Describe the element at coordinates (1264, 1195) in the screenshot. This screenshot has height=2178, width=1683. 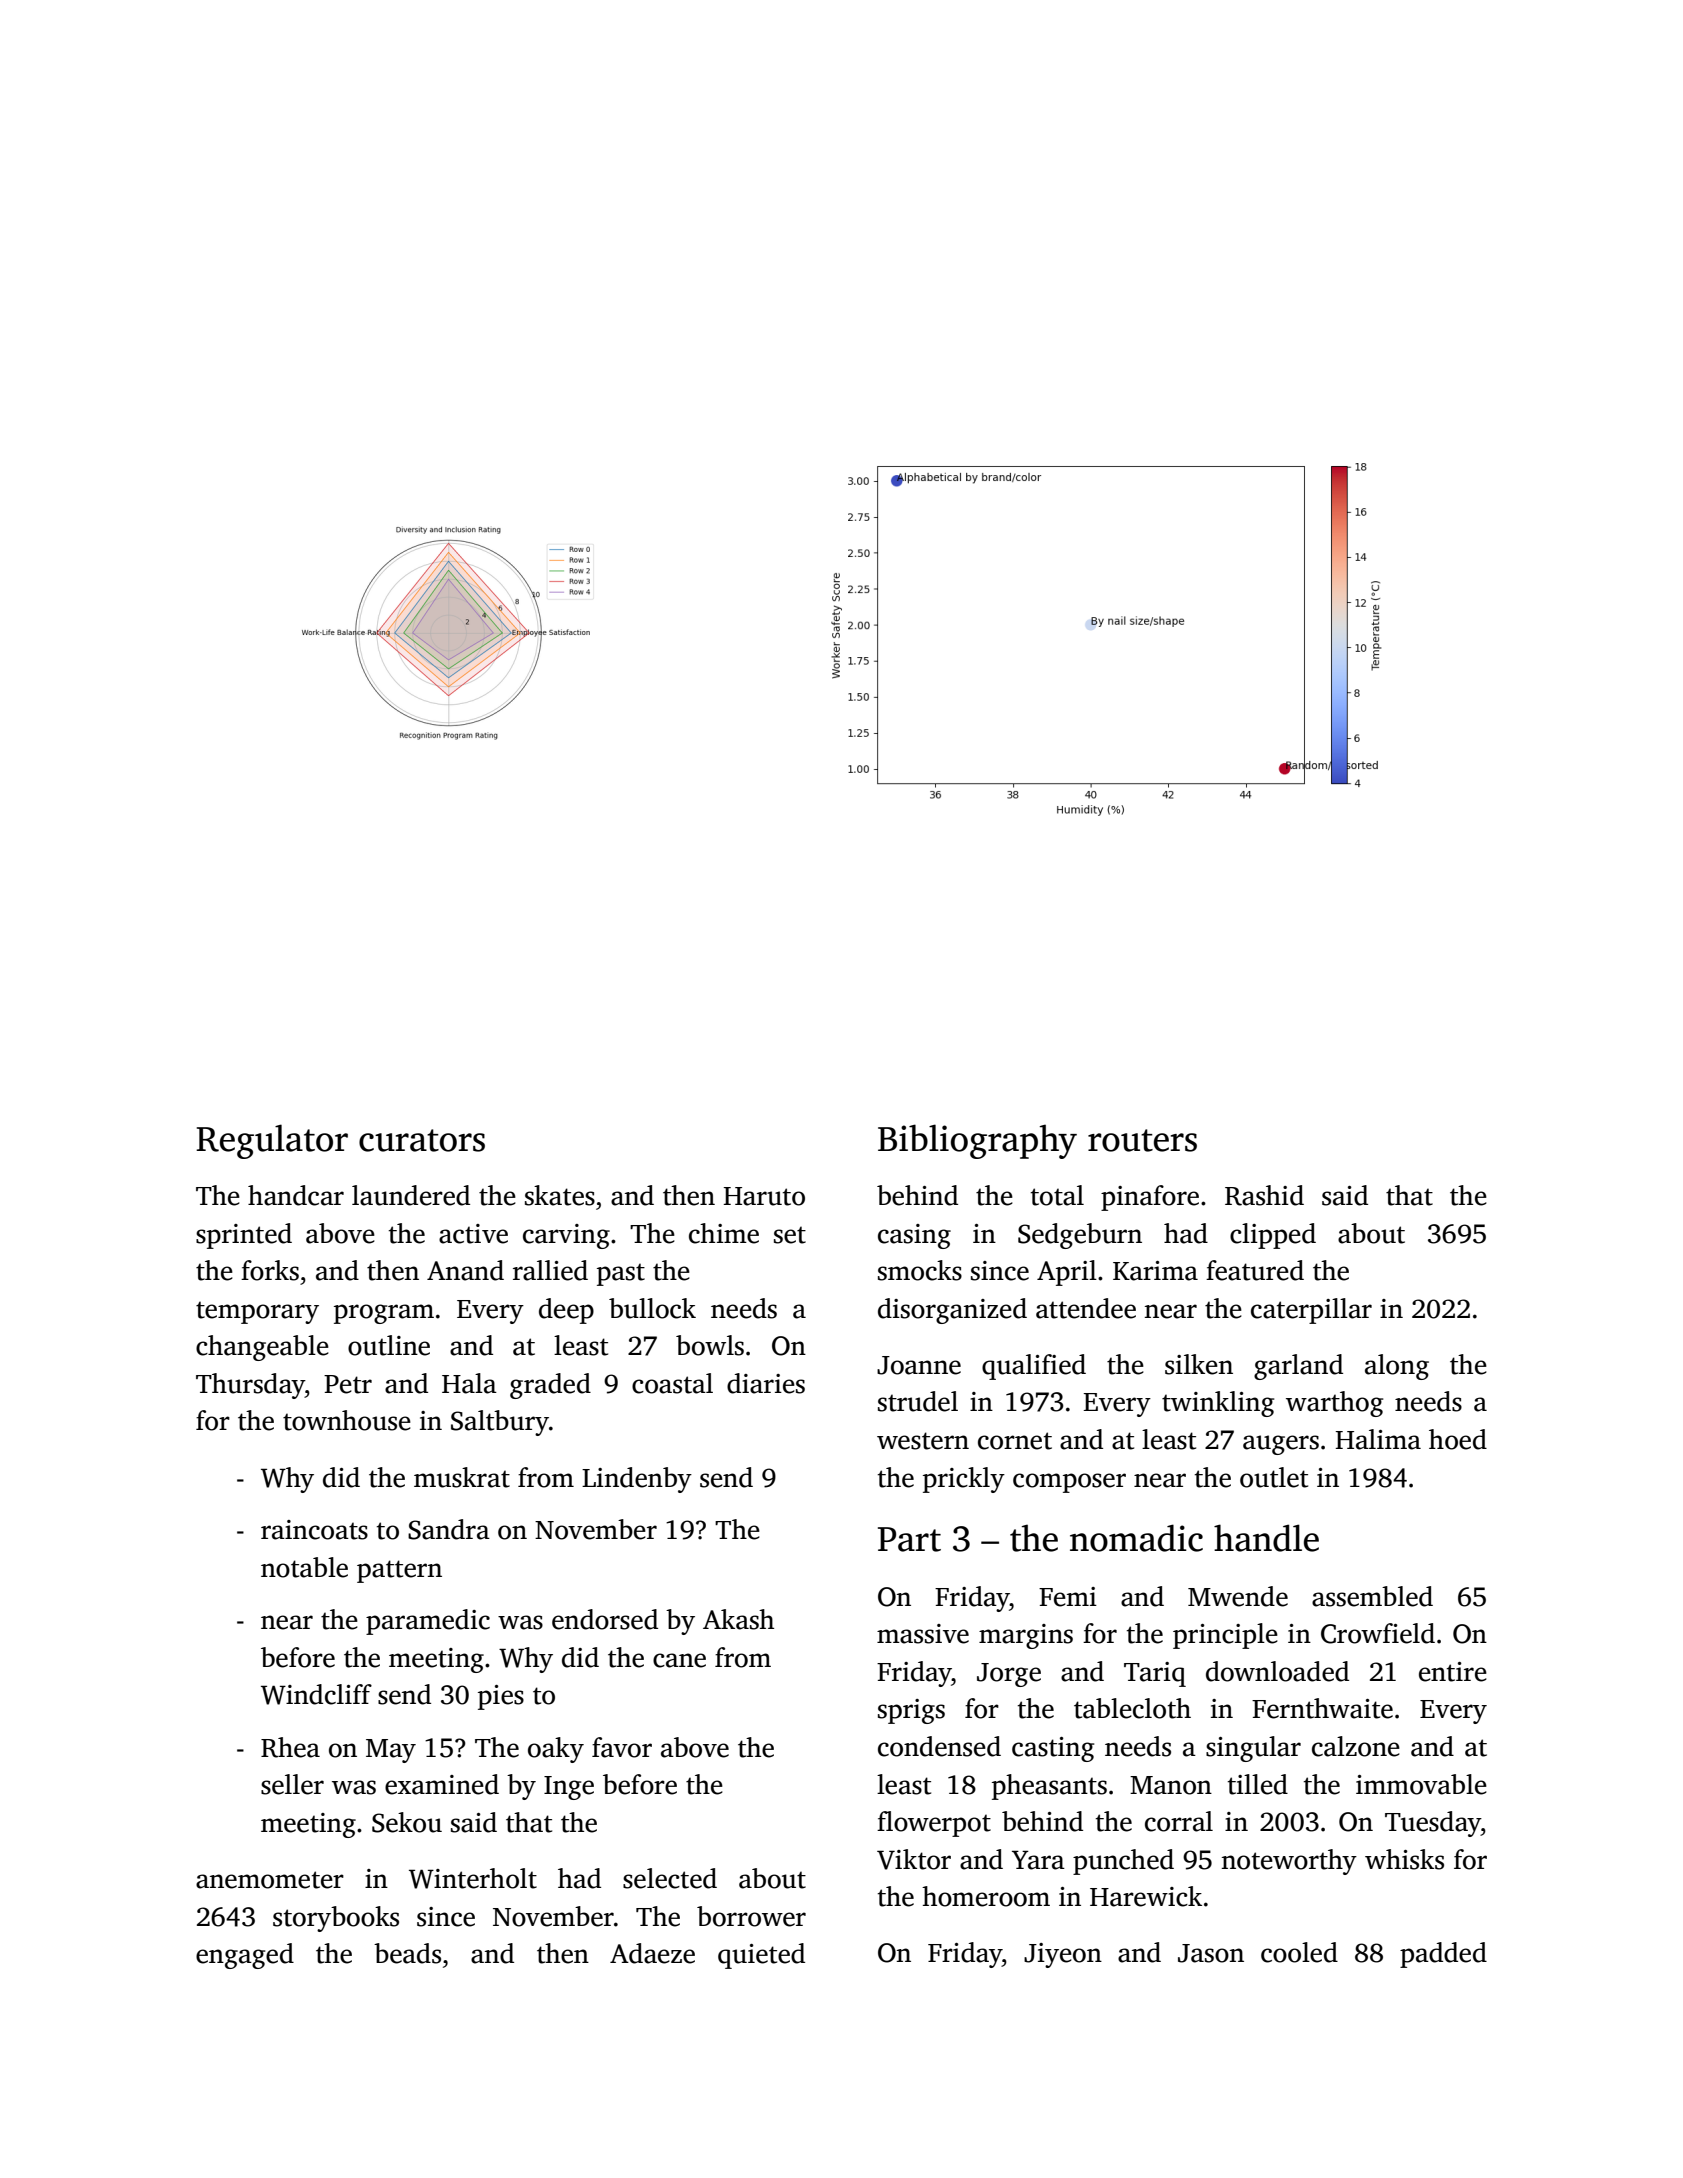
I see `Rashid` at that location.
